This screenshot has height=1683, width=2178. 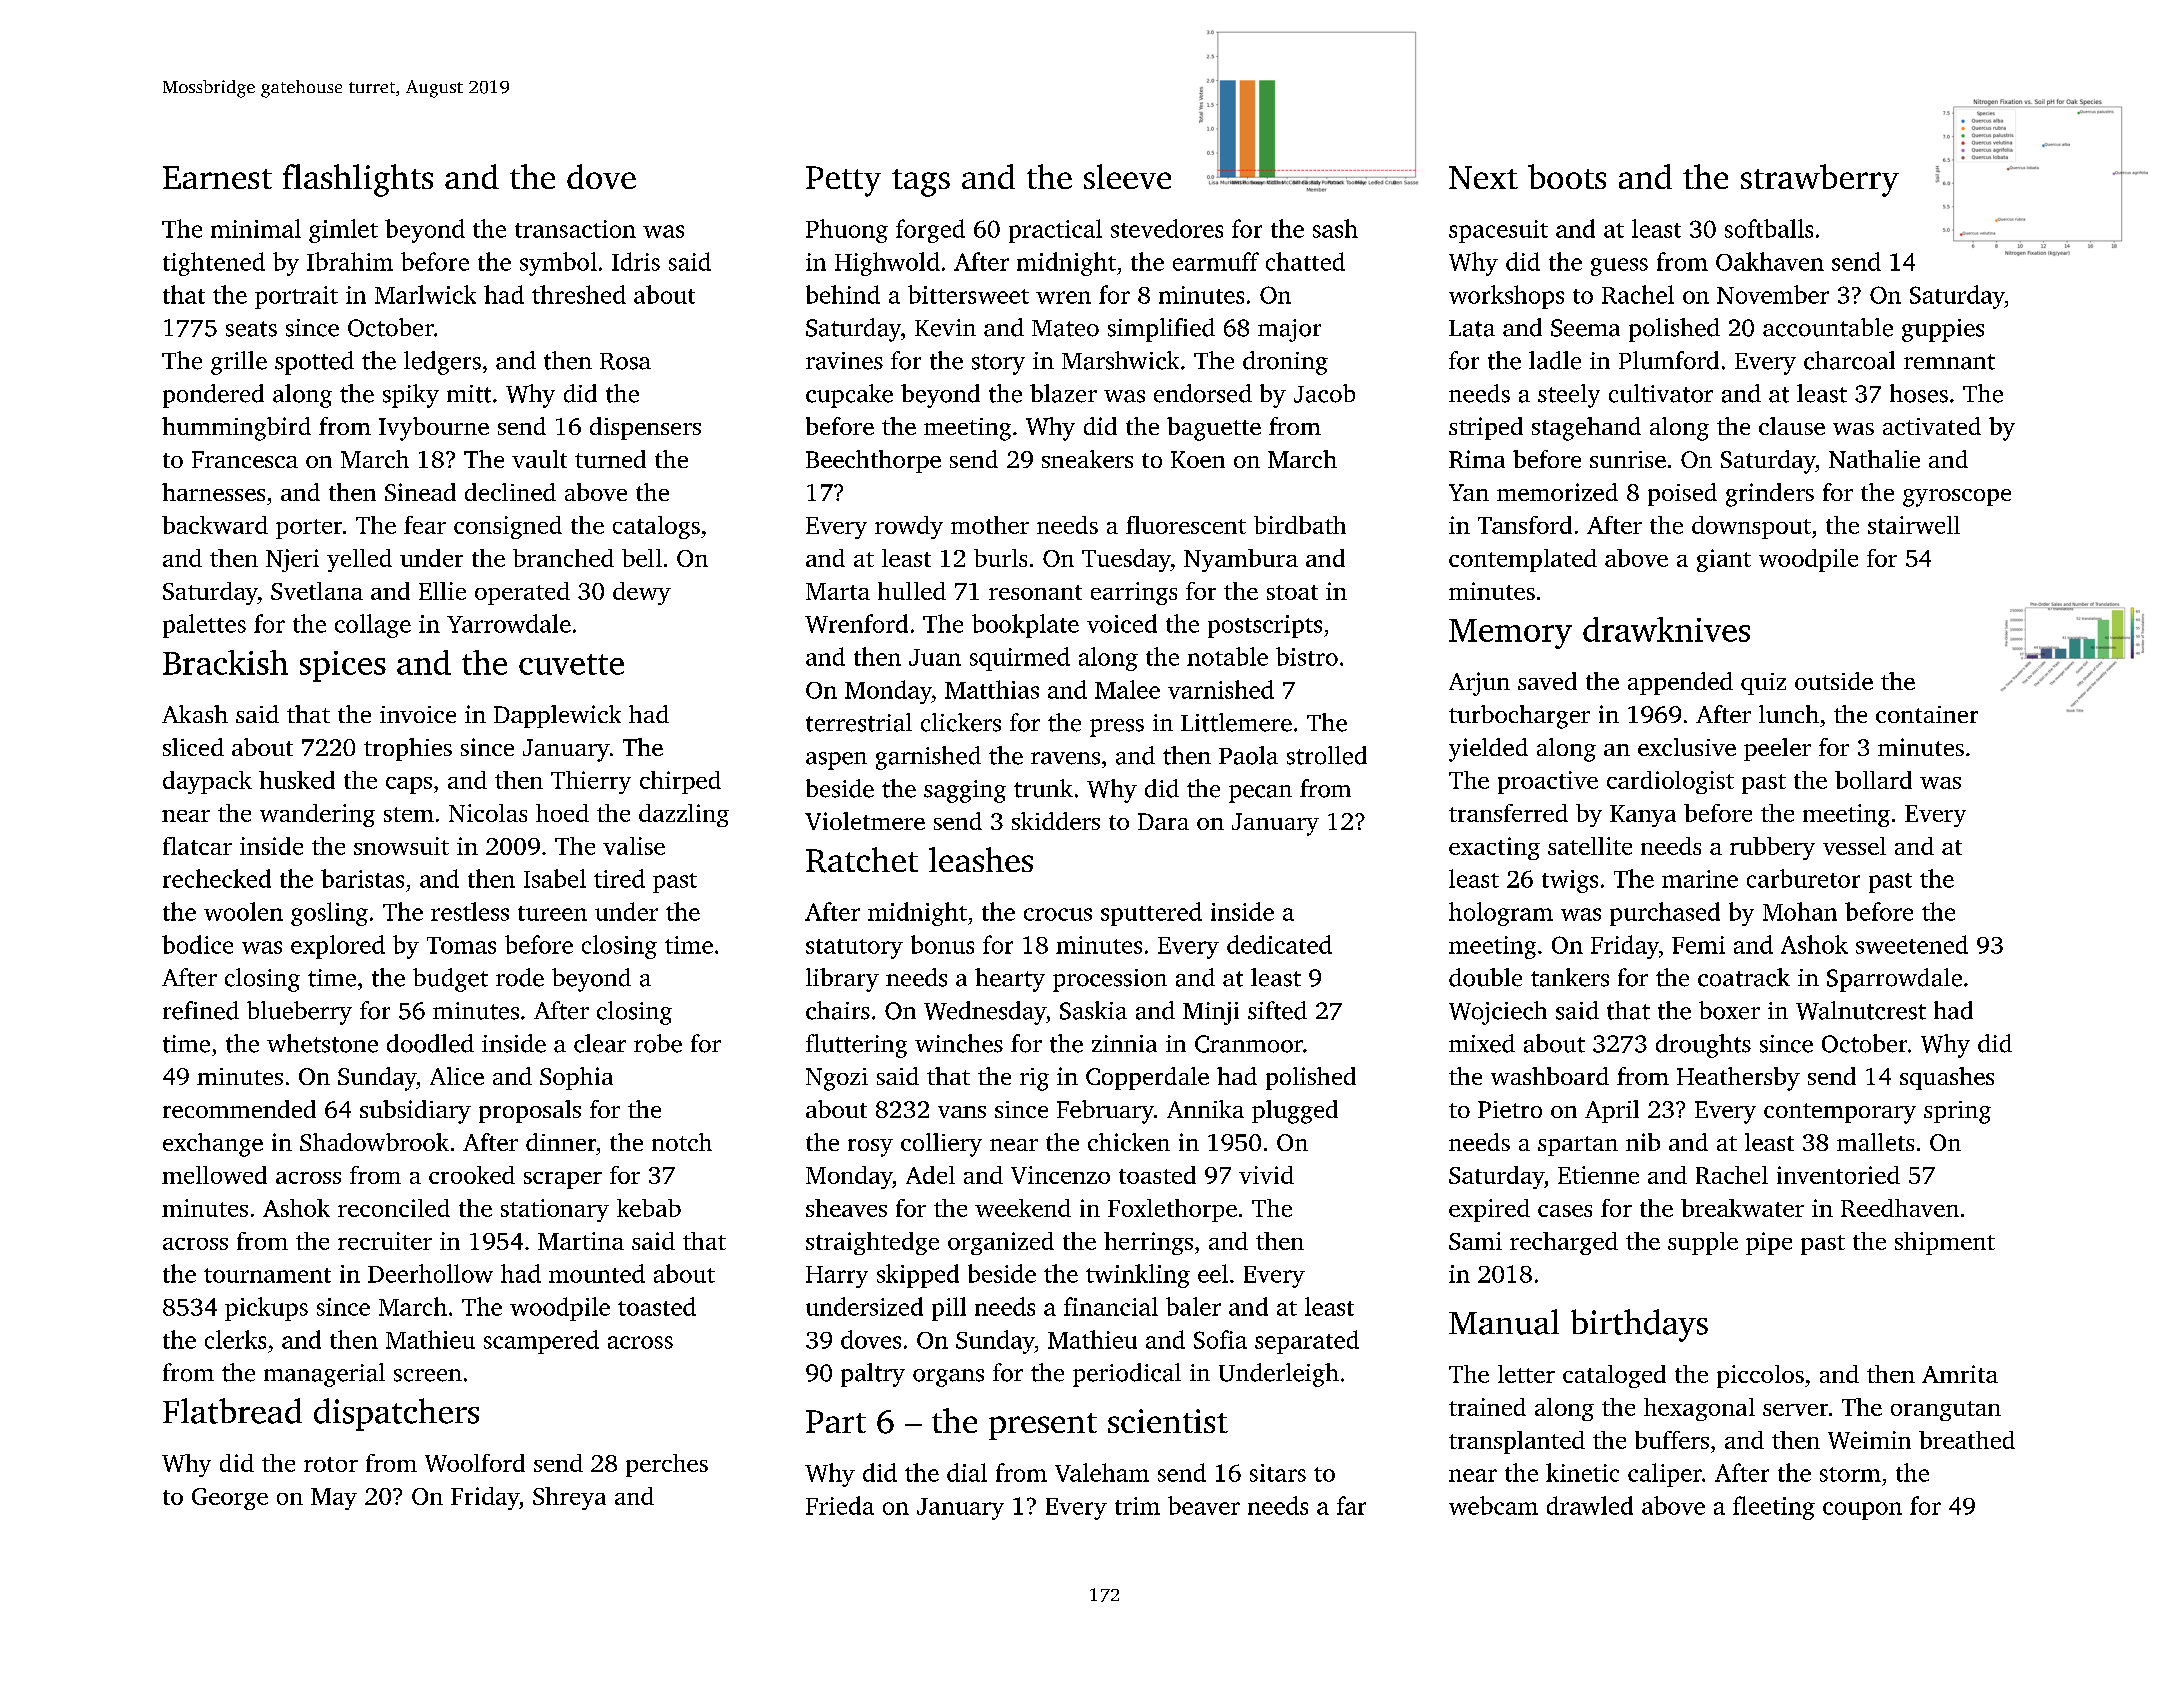 I want to click on sash, so click(x=1335, y=228).
